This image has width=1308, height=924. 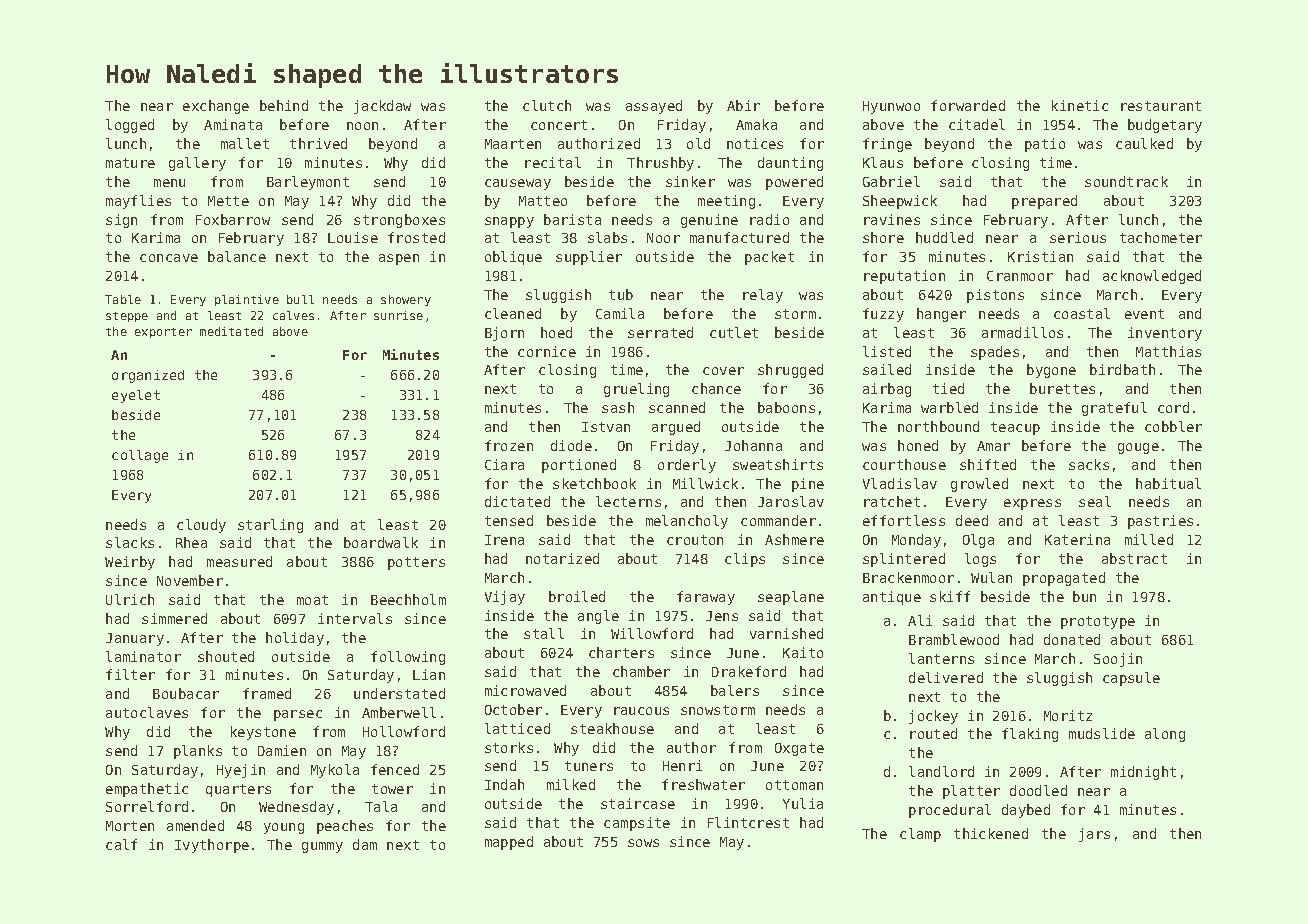 What do you see at coordinates (749, 671) in the image?
I see `Drakeford` at bounding box center [749, 671].
